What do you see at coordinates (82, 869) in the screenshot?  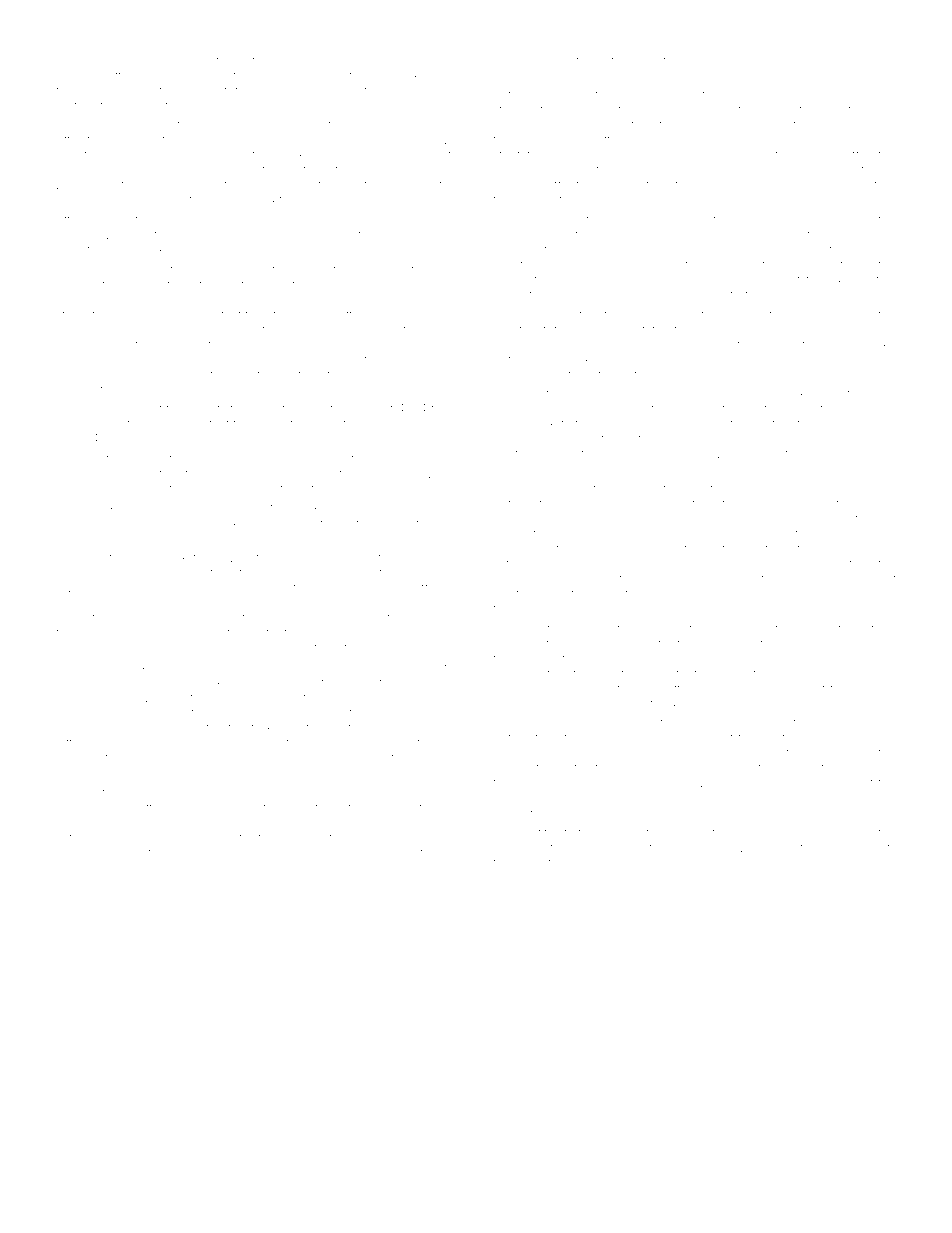 I see `paralegal` at bounding box center [82, 869].
